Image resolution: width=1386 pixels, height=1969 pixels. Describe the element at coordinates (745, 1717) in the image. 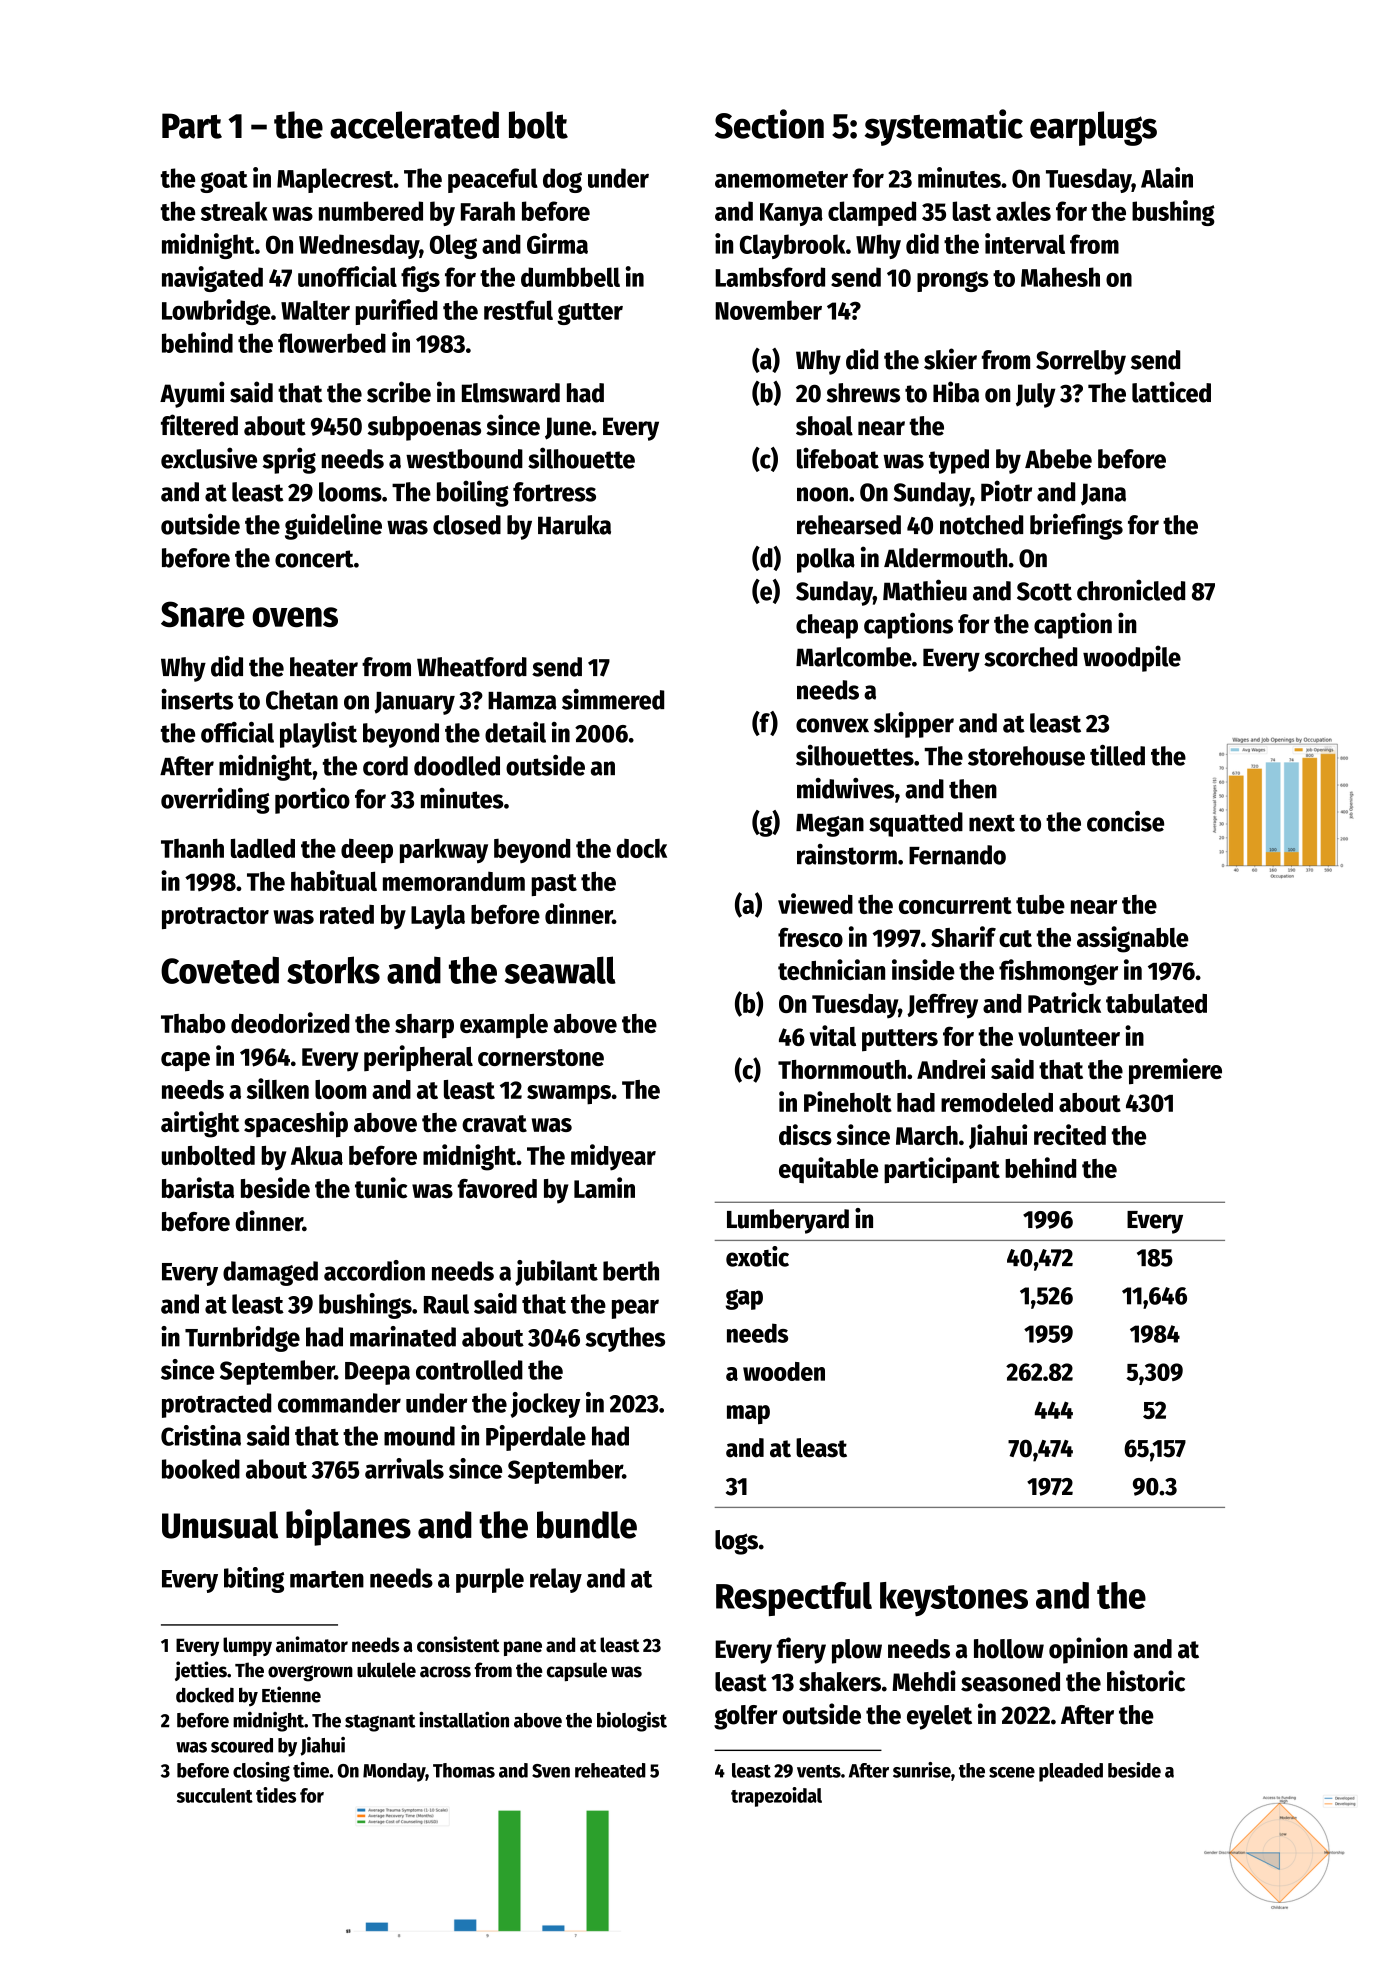

I see `golfer` at that location.
